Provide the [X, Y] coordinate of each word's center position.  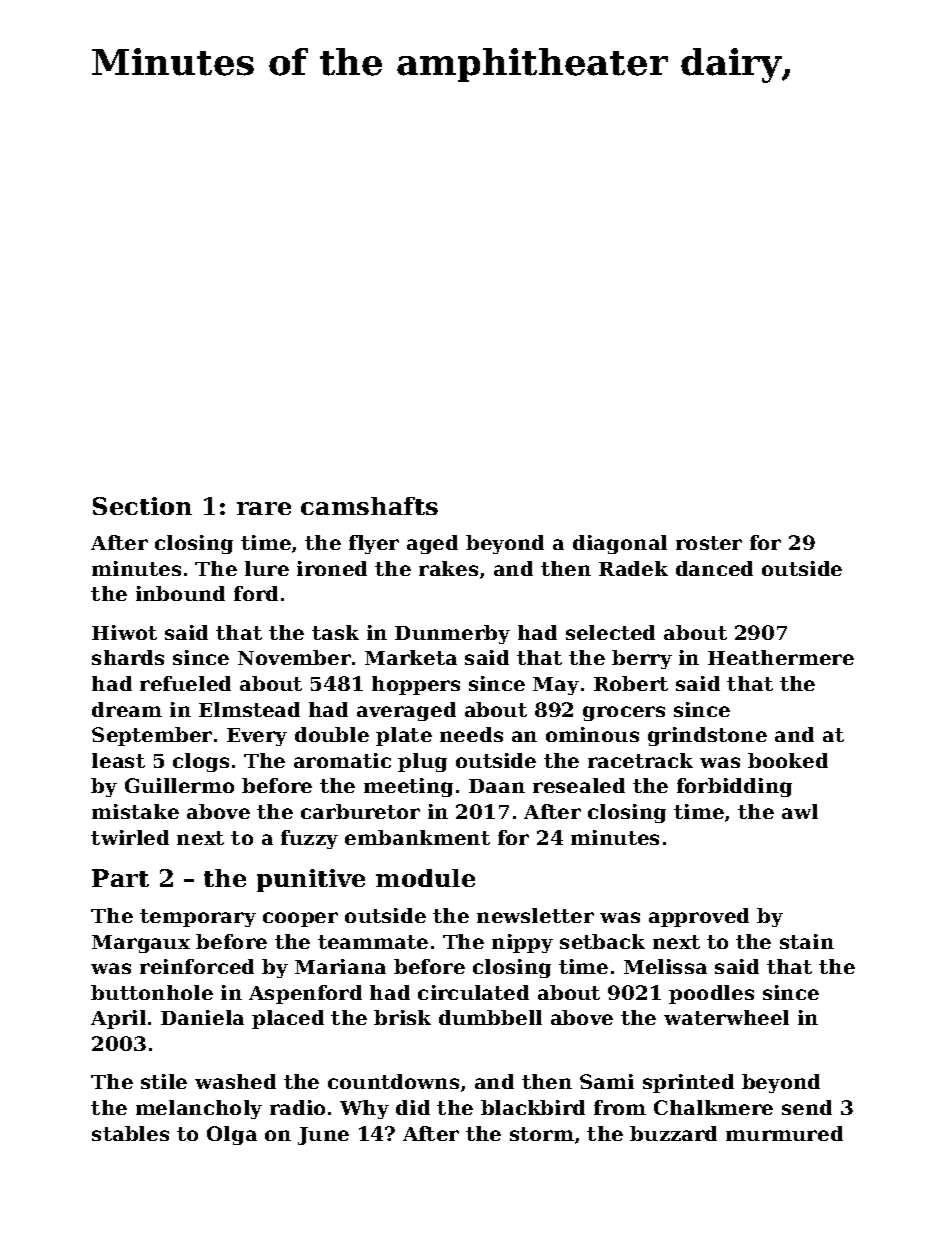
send [807, 1107]
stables [130, 1133]
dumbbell [490, 1017]
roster [709, 543]
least [118, 760]
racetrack [640, 760]
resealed [579, 785]
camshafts [369, 506]
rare [264, 508]
